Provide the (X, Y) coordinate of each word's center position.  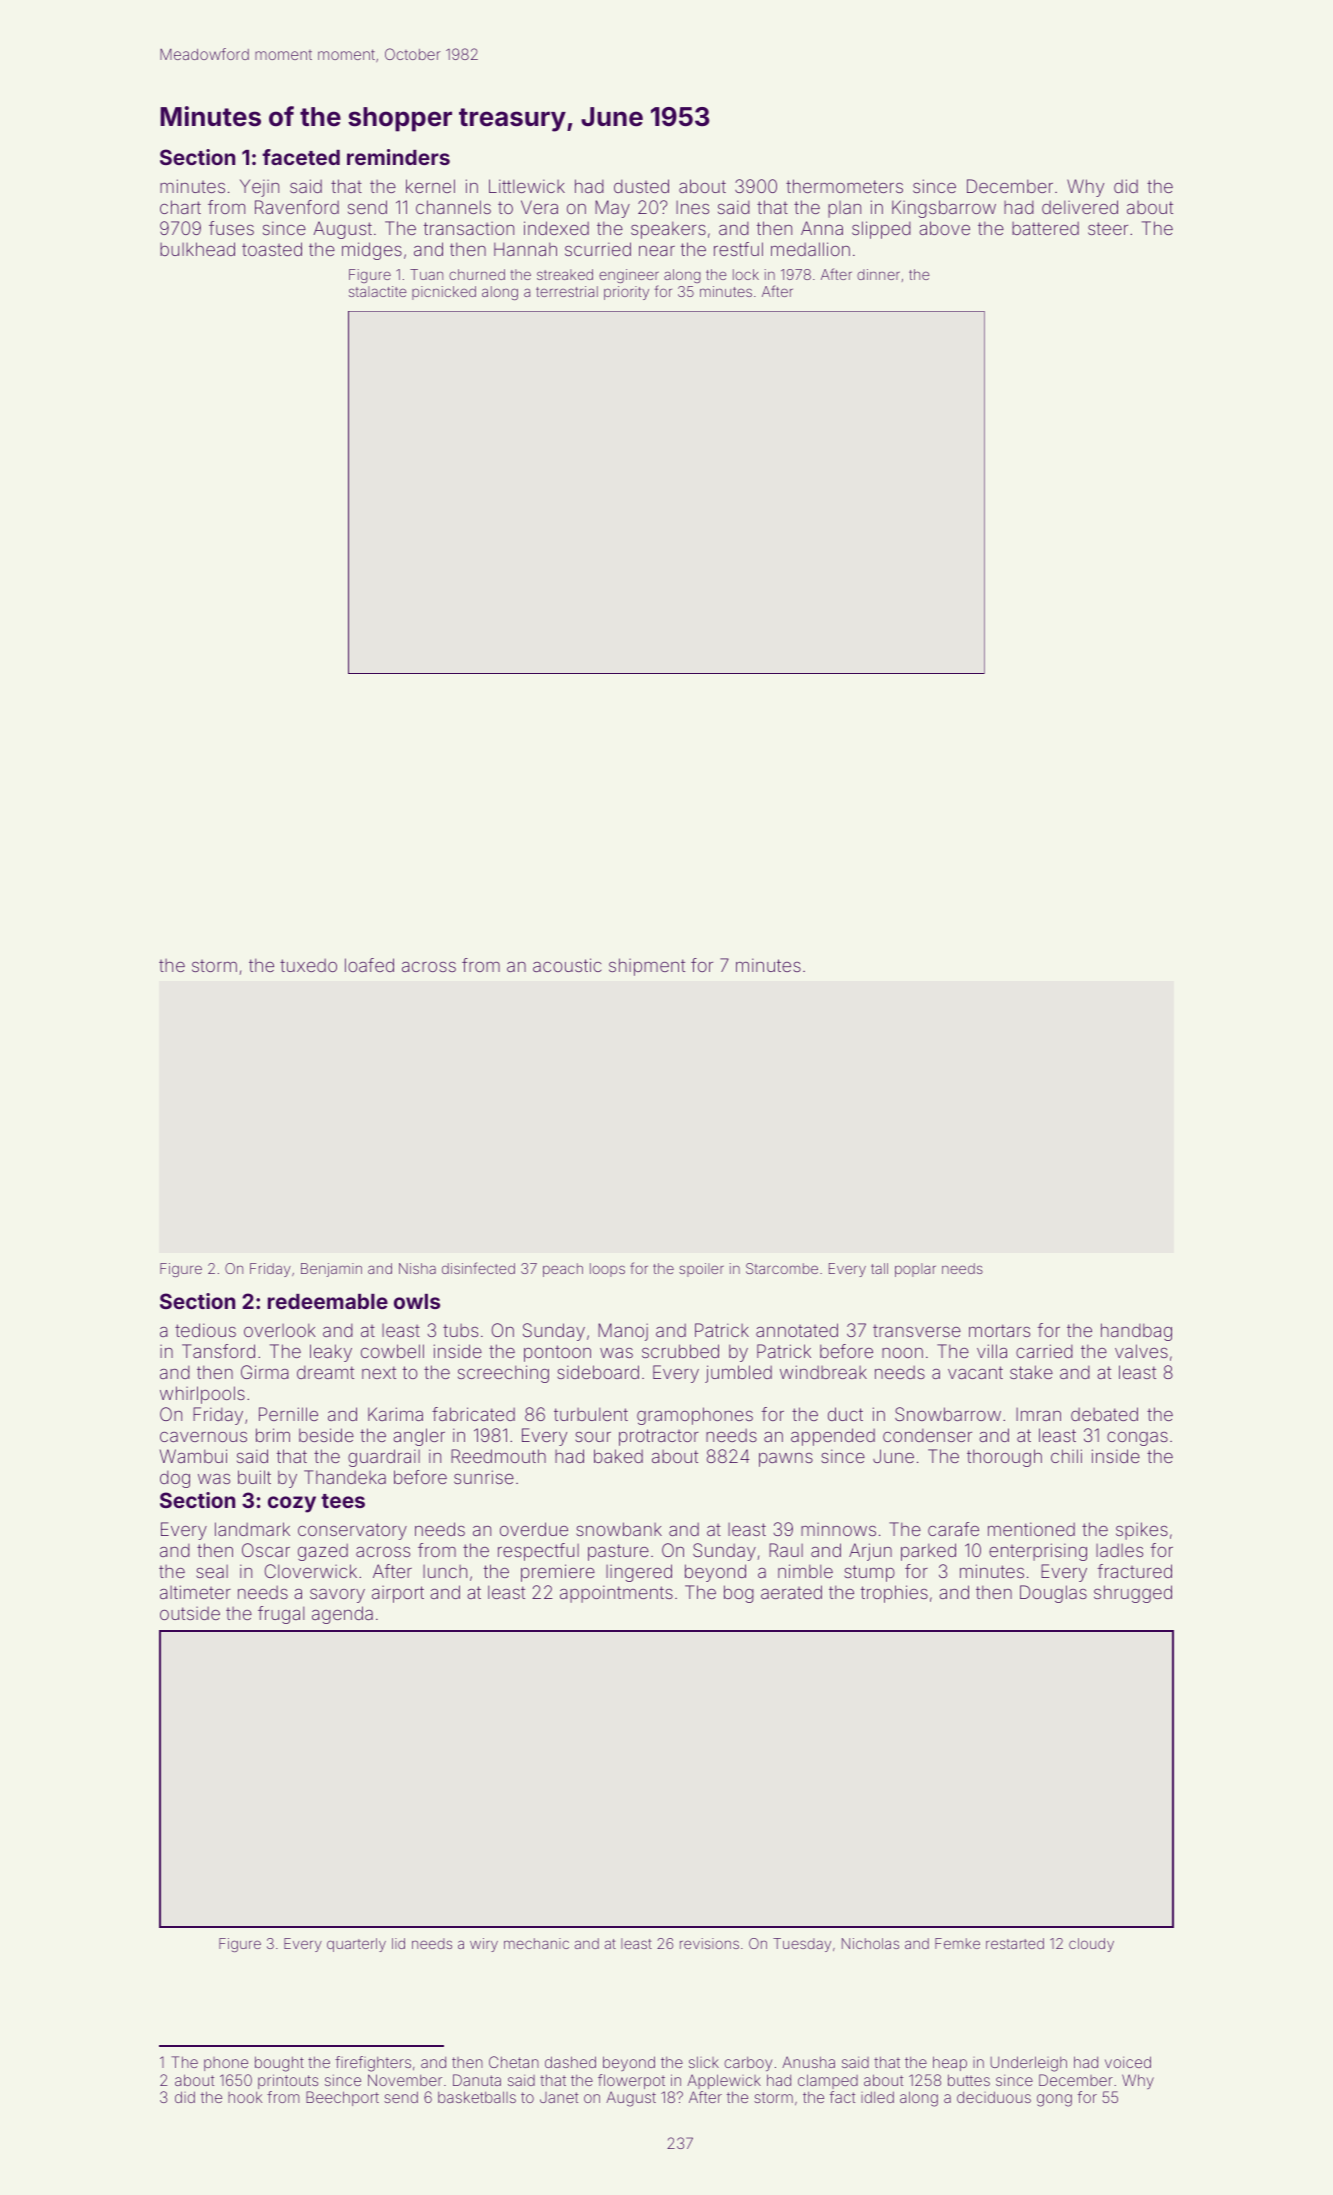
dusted (641, 186)
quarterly (356, 1945)
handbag (1136, 1332)
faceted (301, 157)
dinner (878, 274)
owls (417, 1301)
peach (563, 1270)
